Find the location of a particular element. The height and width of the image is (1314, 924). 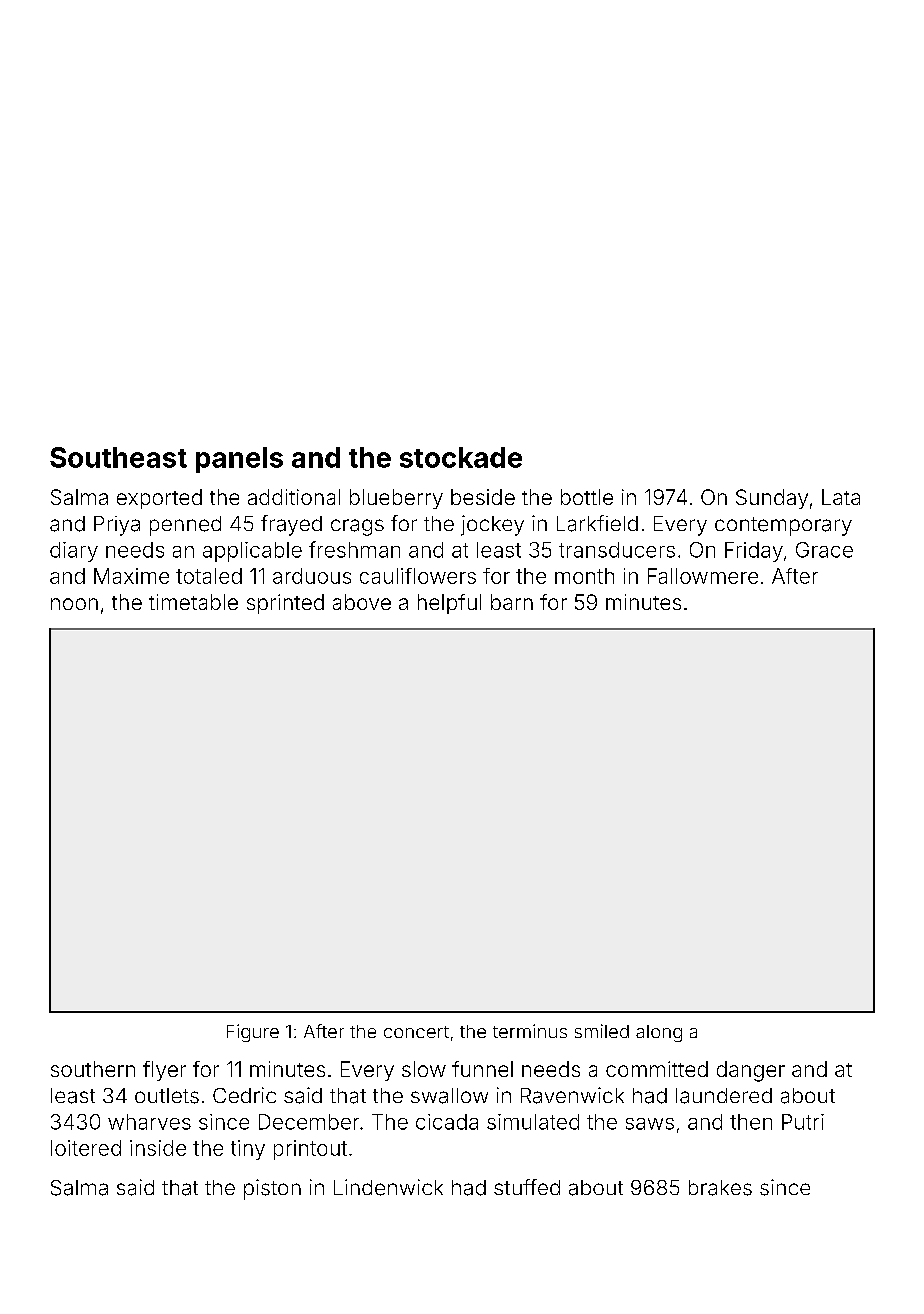

barn is located at coordinates (512, 602).
